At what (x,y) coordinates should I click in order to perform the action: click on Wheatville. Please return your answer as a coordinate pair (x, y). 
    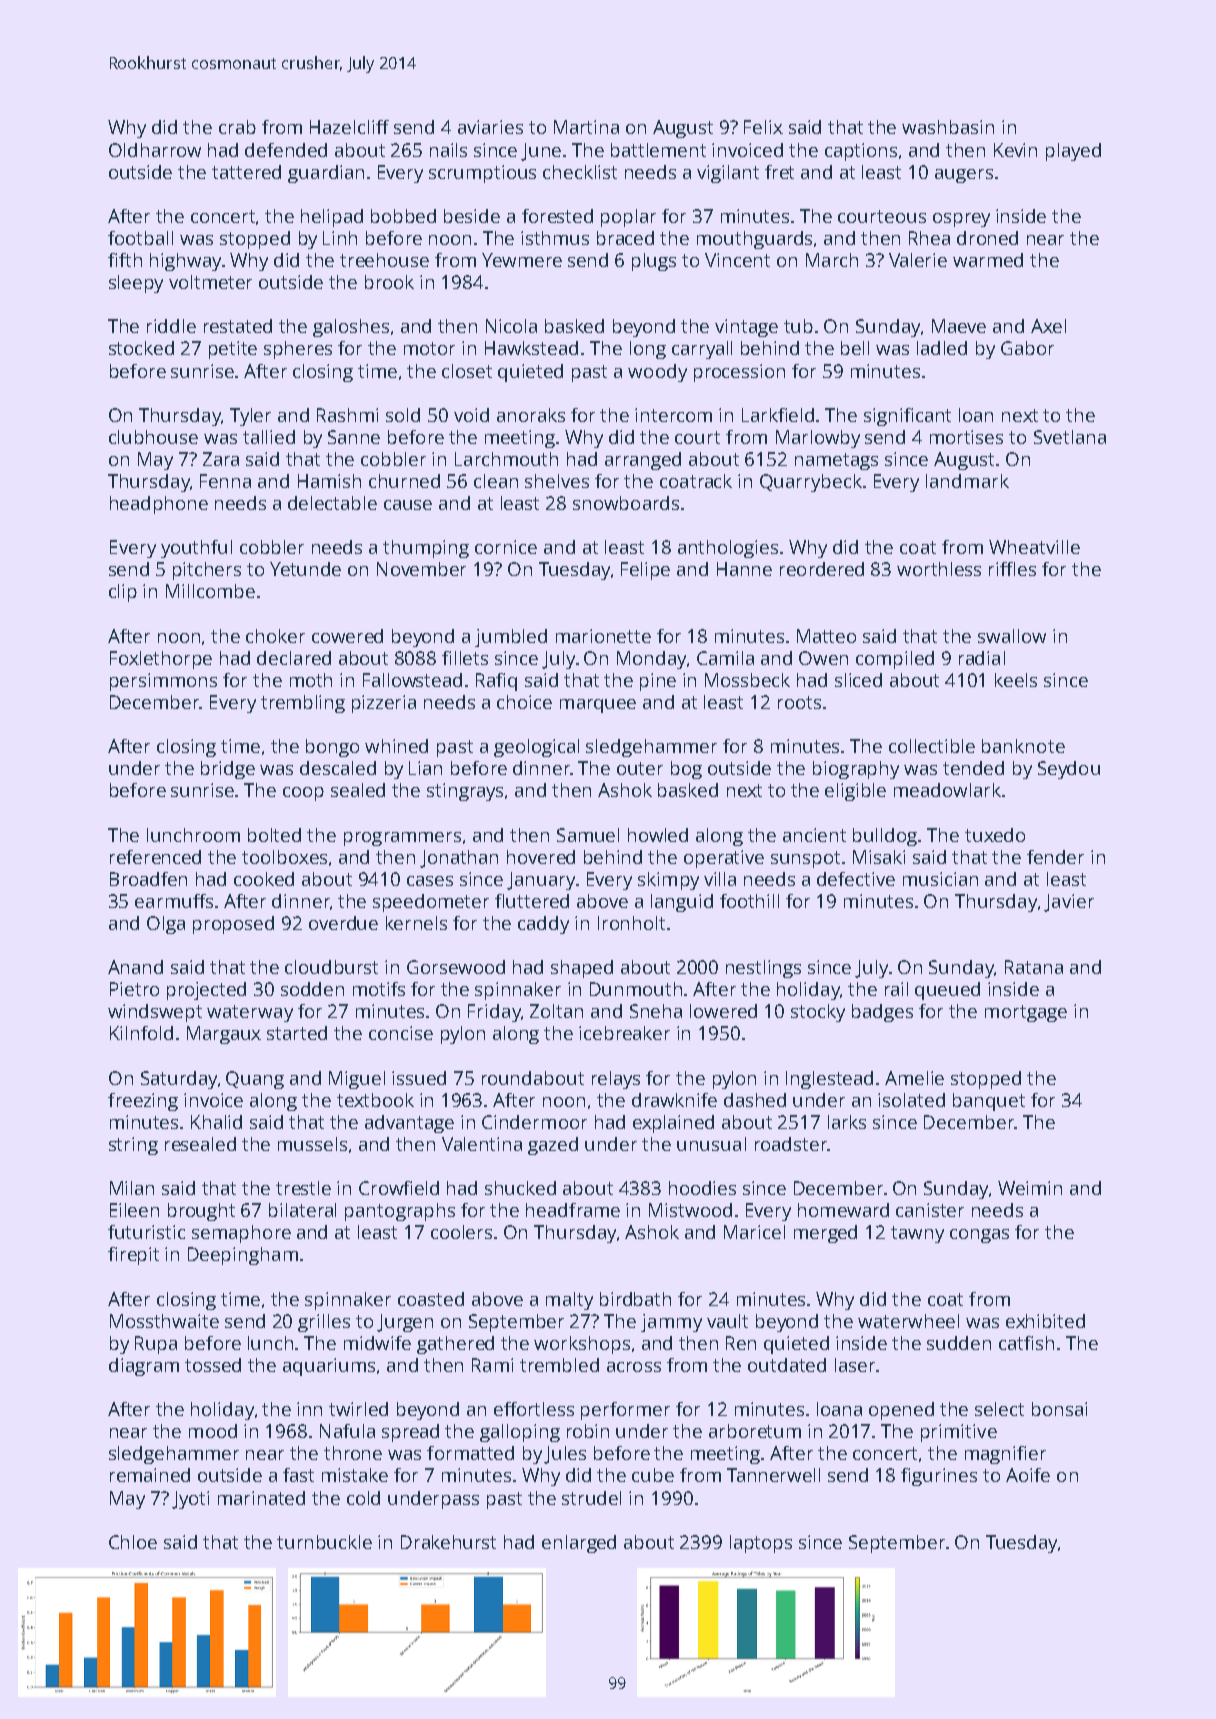
    Looking at the image, I should click on (1034, 547).
